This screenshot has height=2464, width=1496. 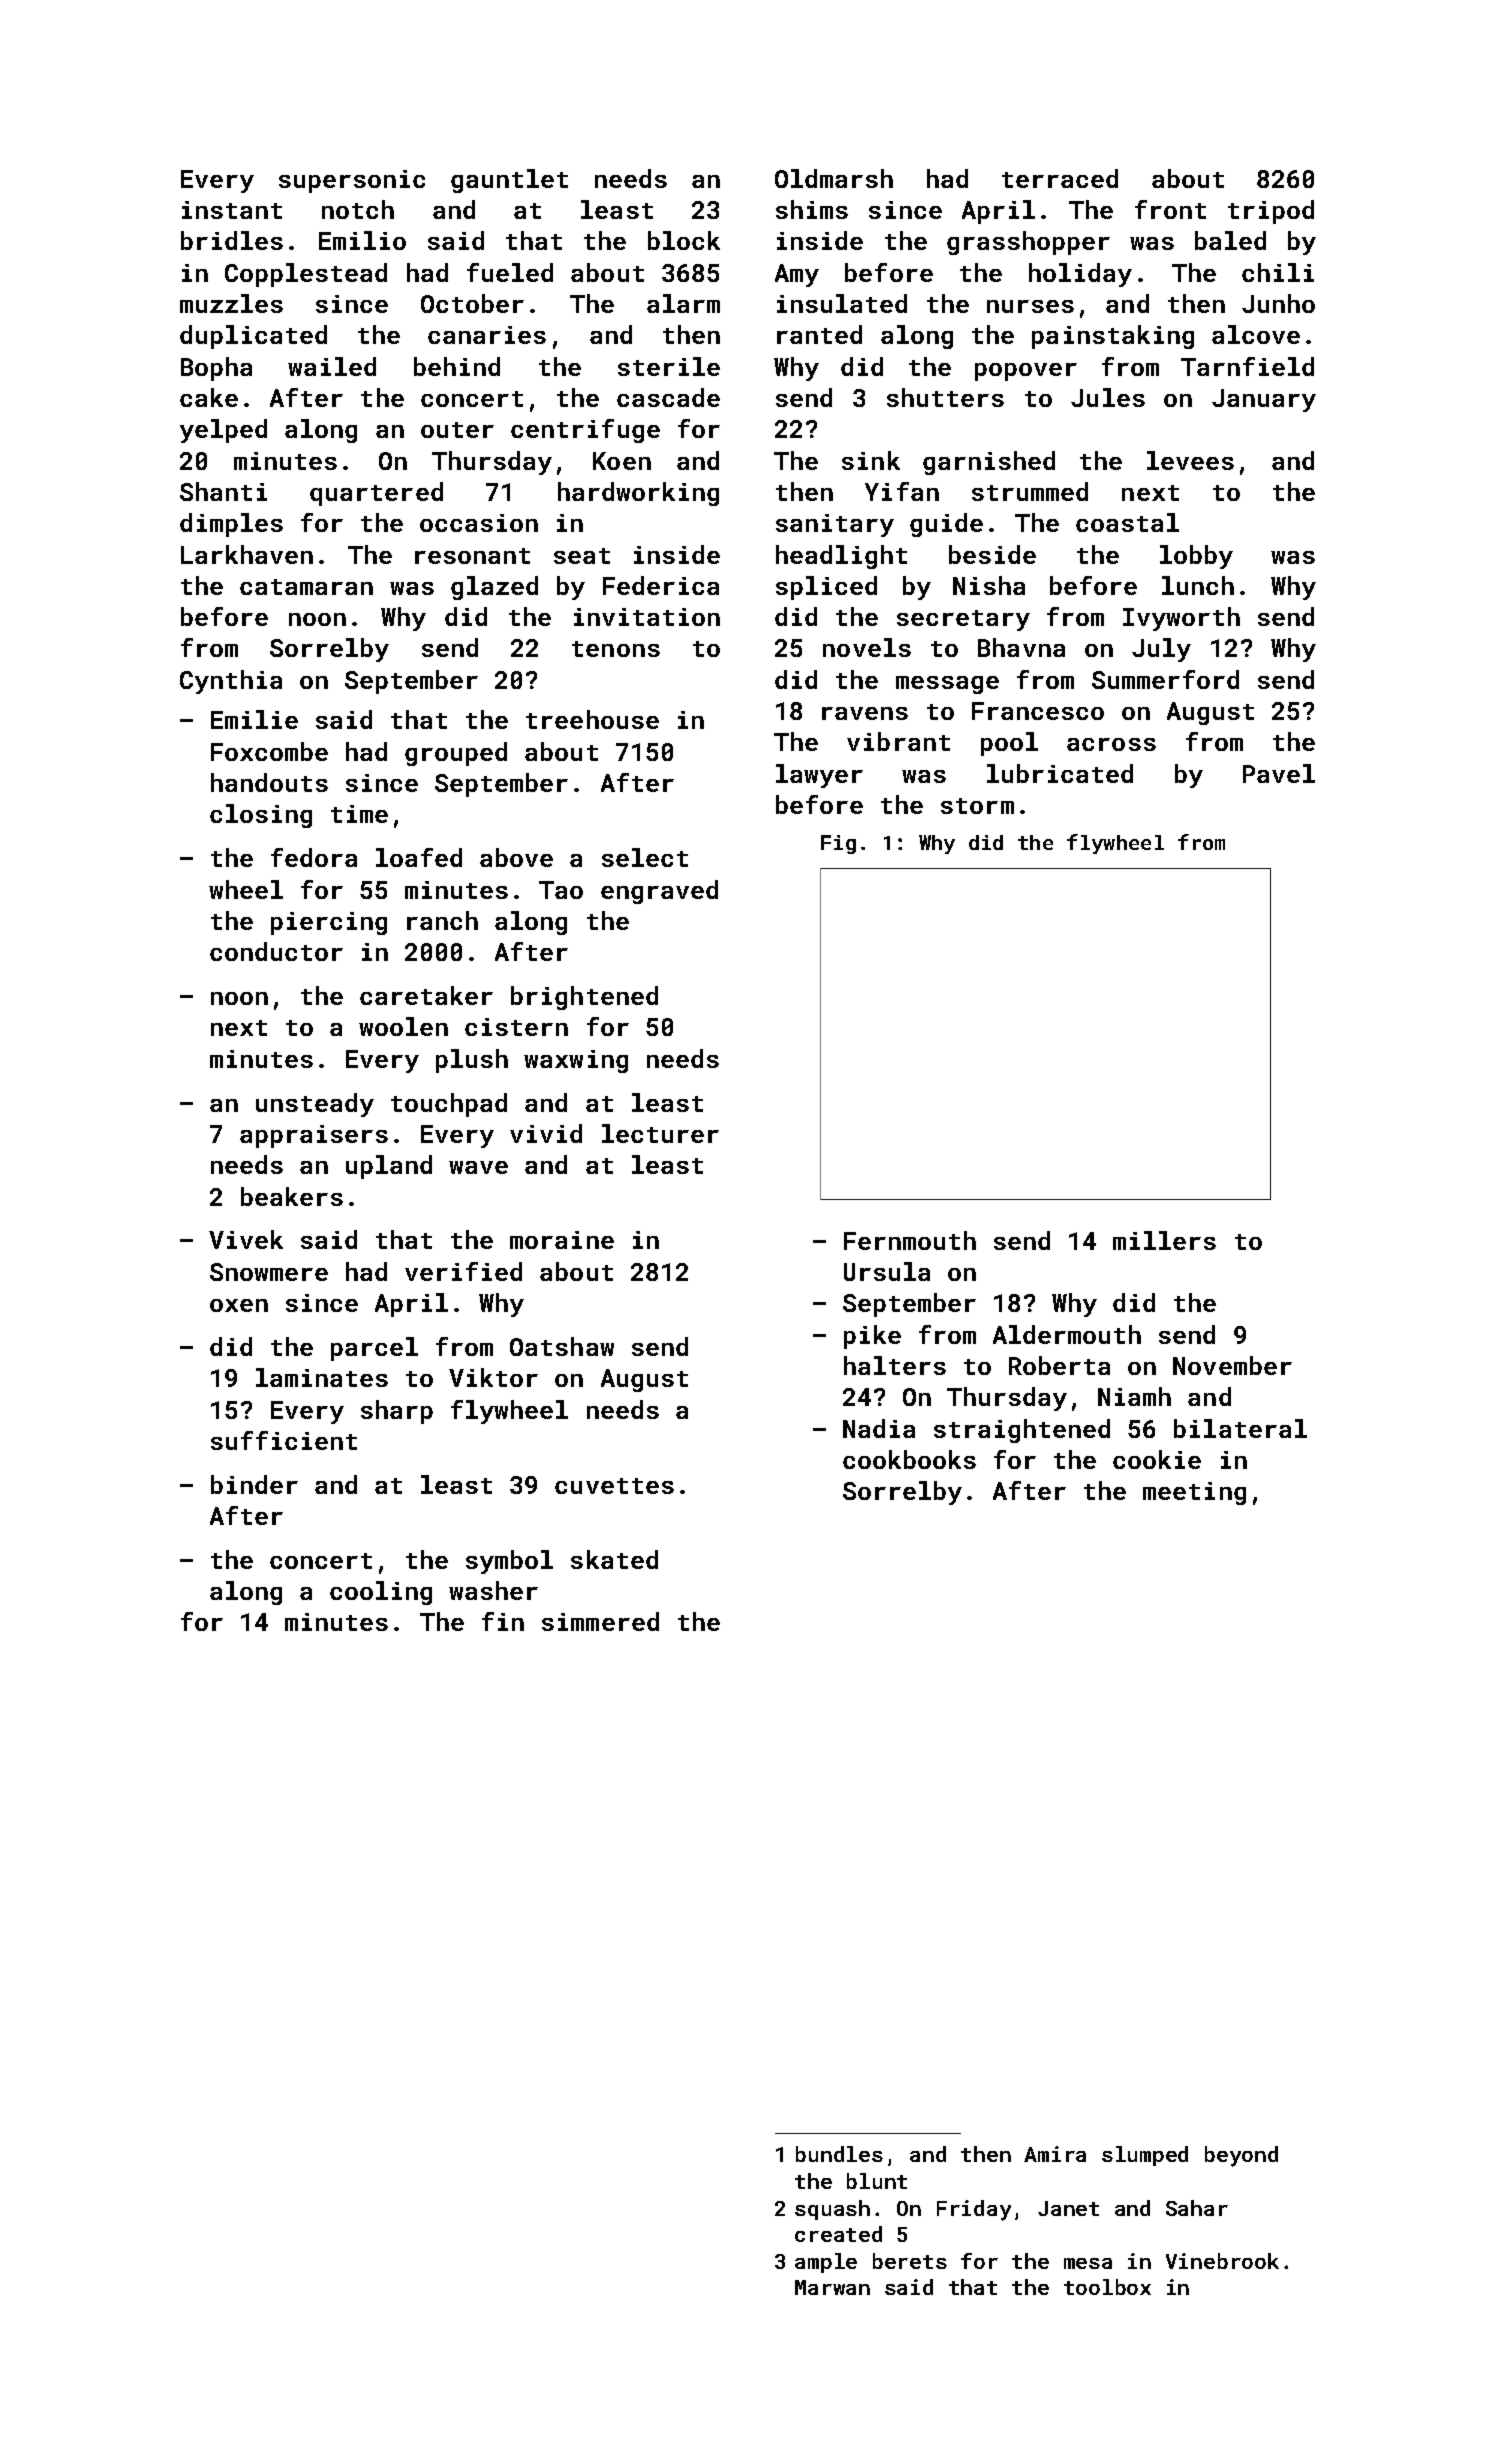 What do you see at coordinates (381, 1593) in the screenshot?
I see `cooling` at bounding box center [381, 1593].
